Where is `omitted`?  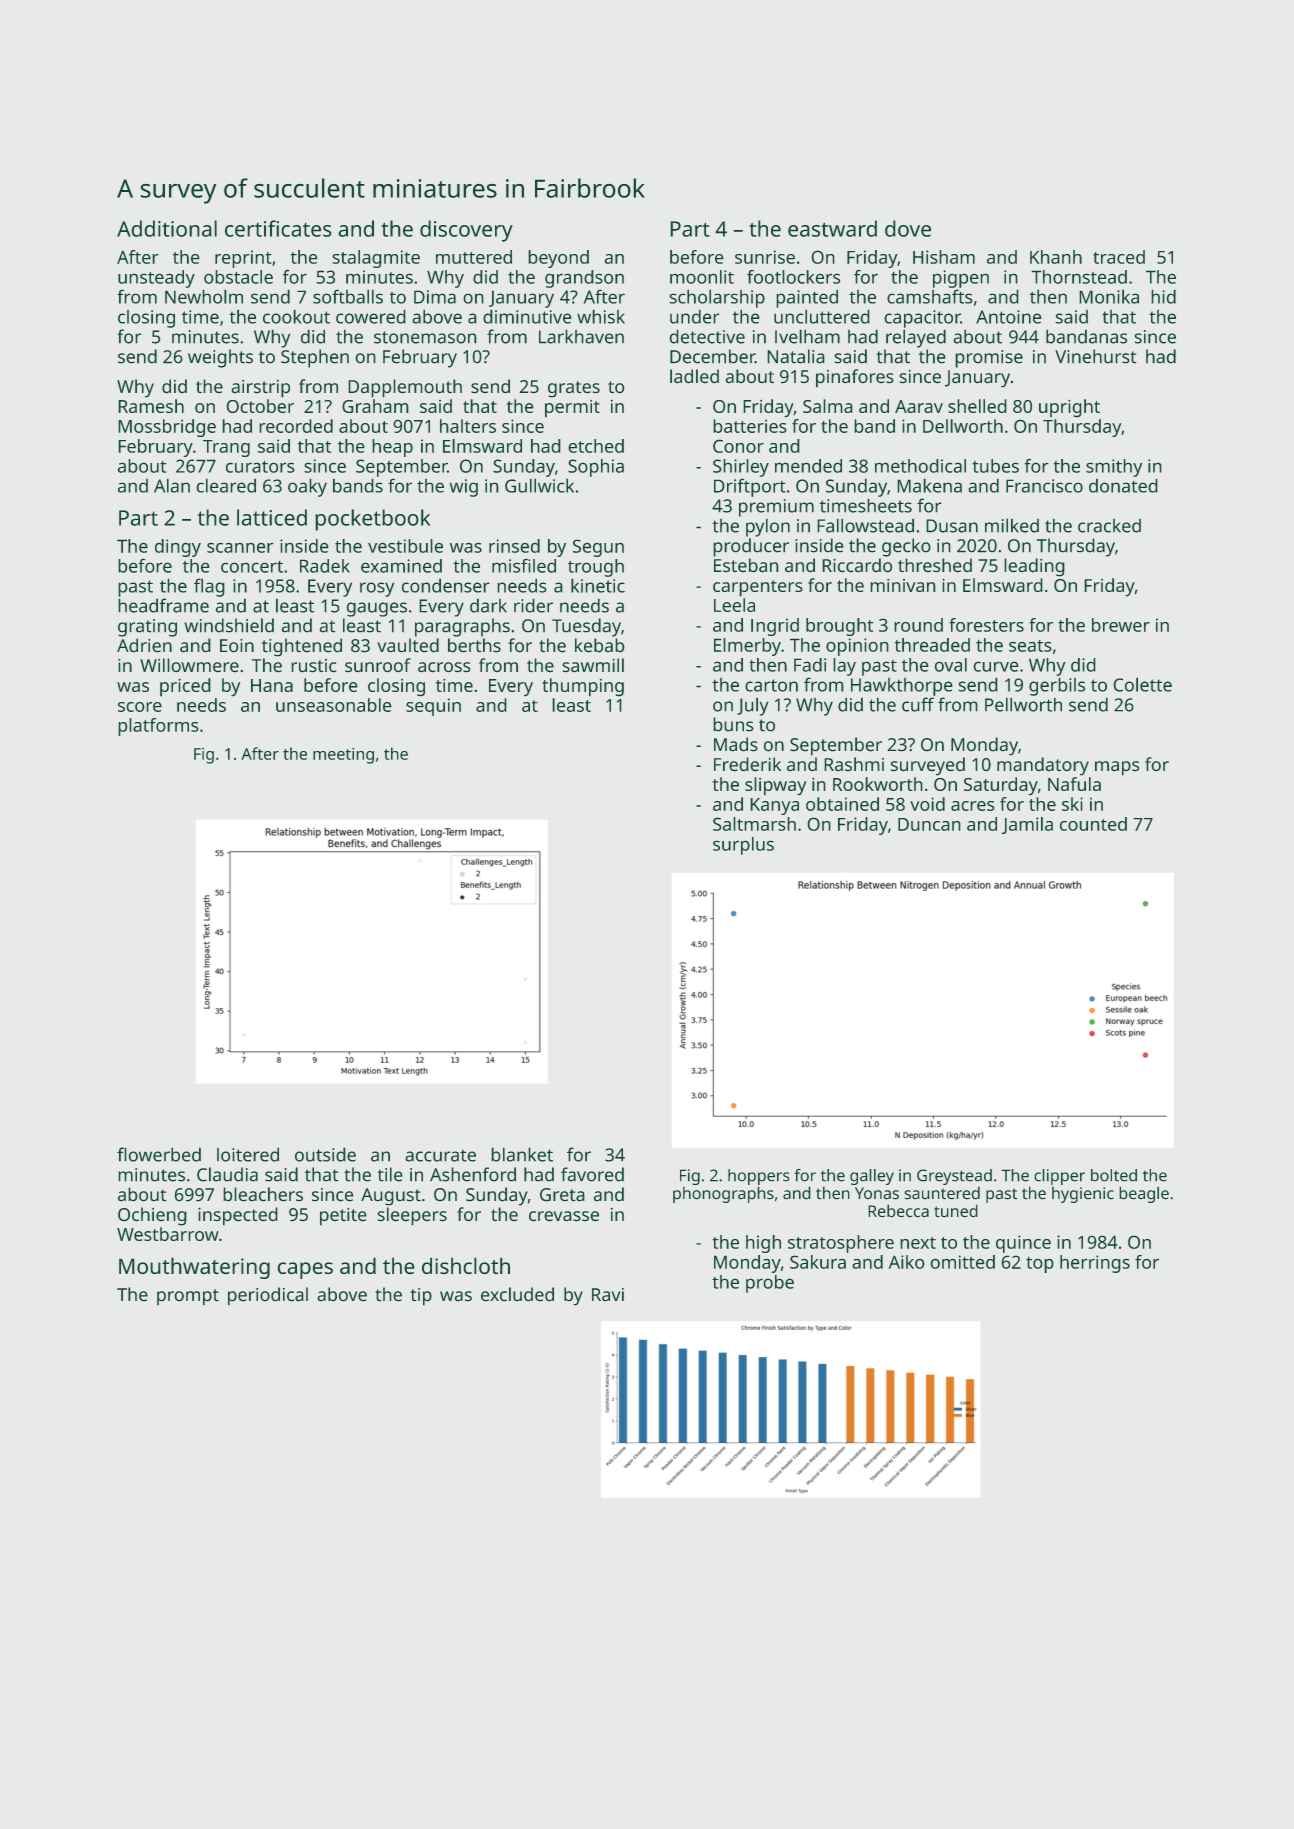 omitted is located at coordinates (962, 1262).
